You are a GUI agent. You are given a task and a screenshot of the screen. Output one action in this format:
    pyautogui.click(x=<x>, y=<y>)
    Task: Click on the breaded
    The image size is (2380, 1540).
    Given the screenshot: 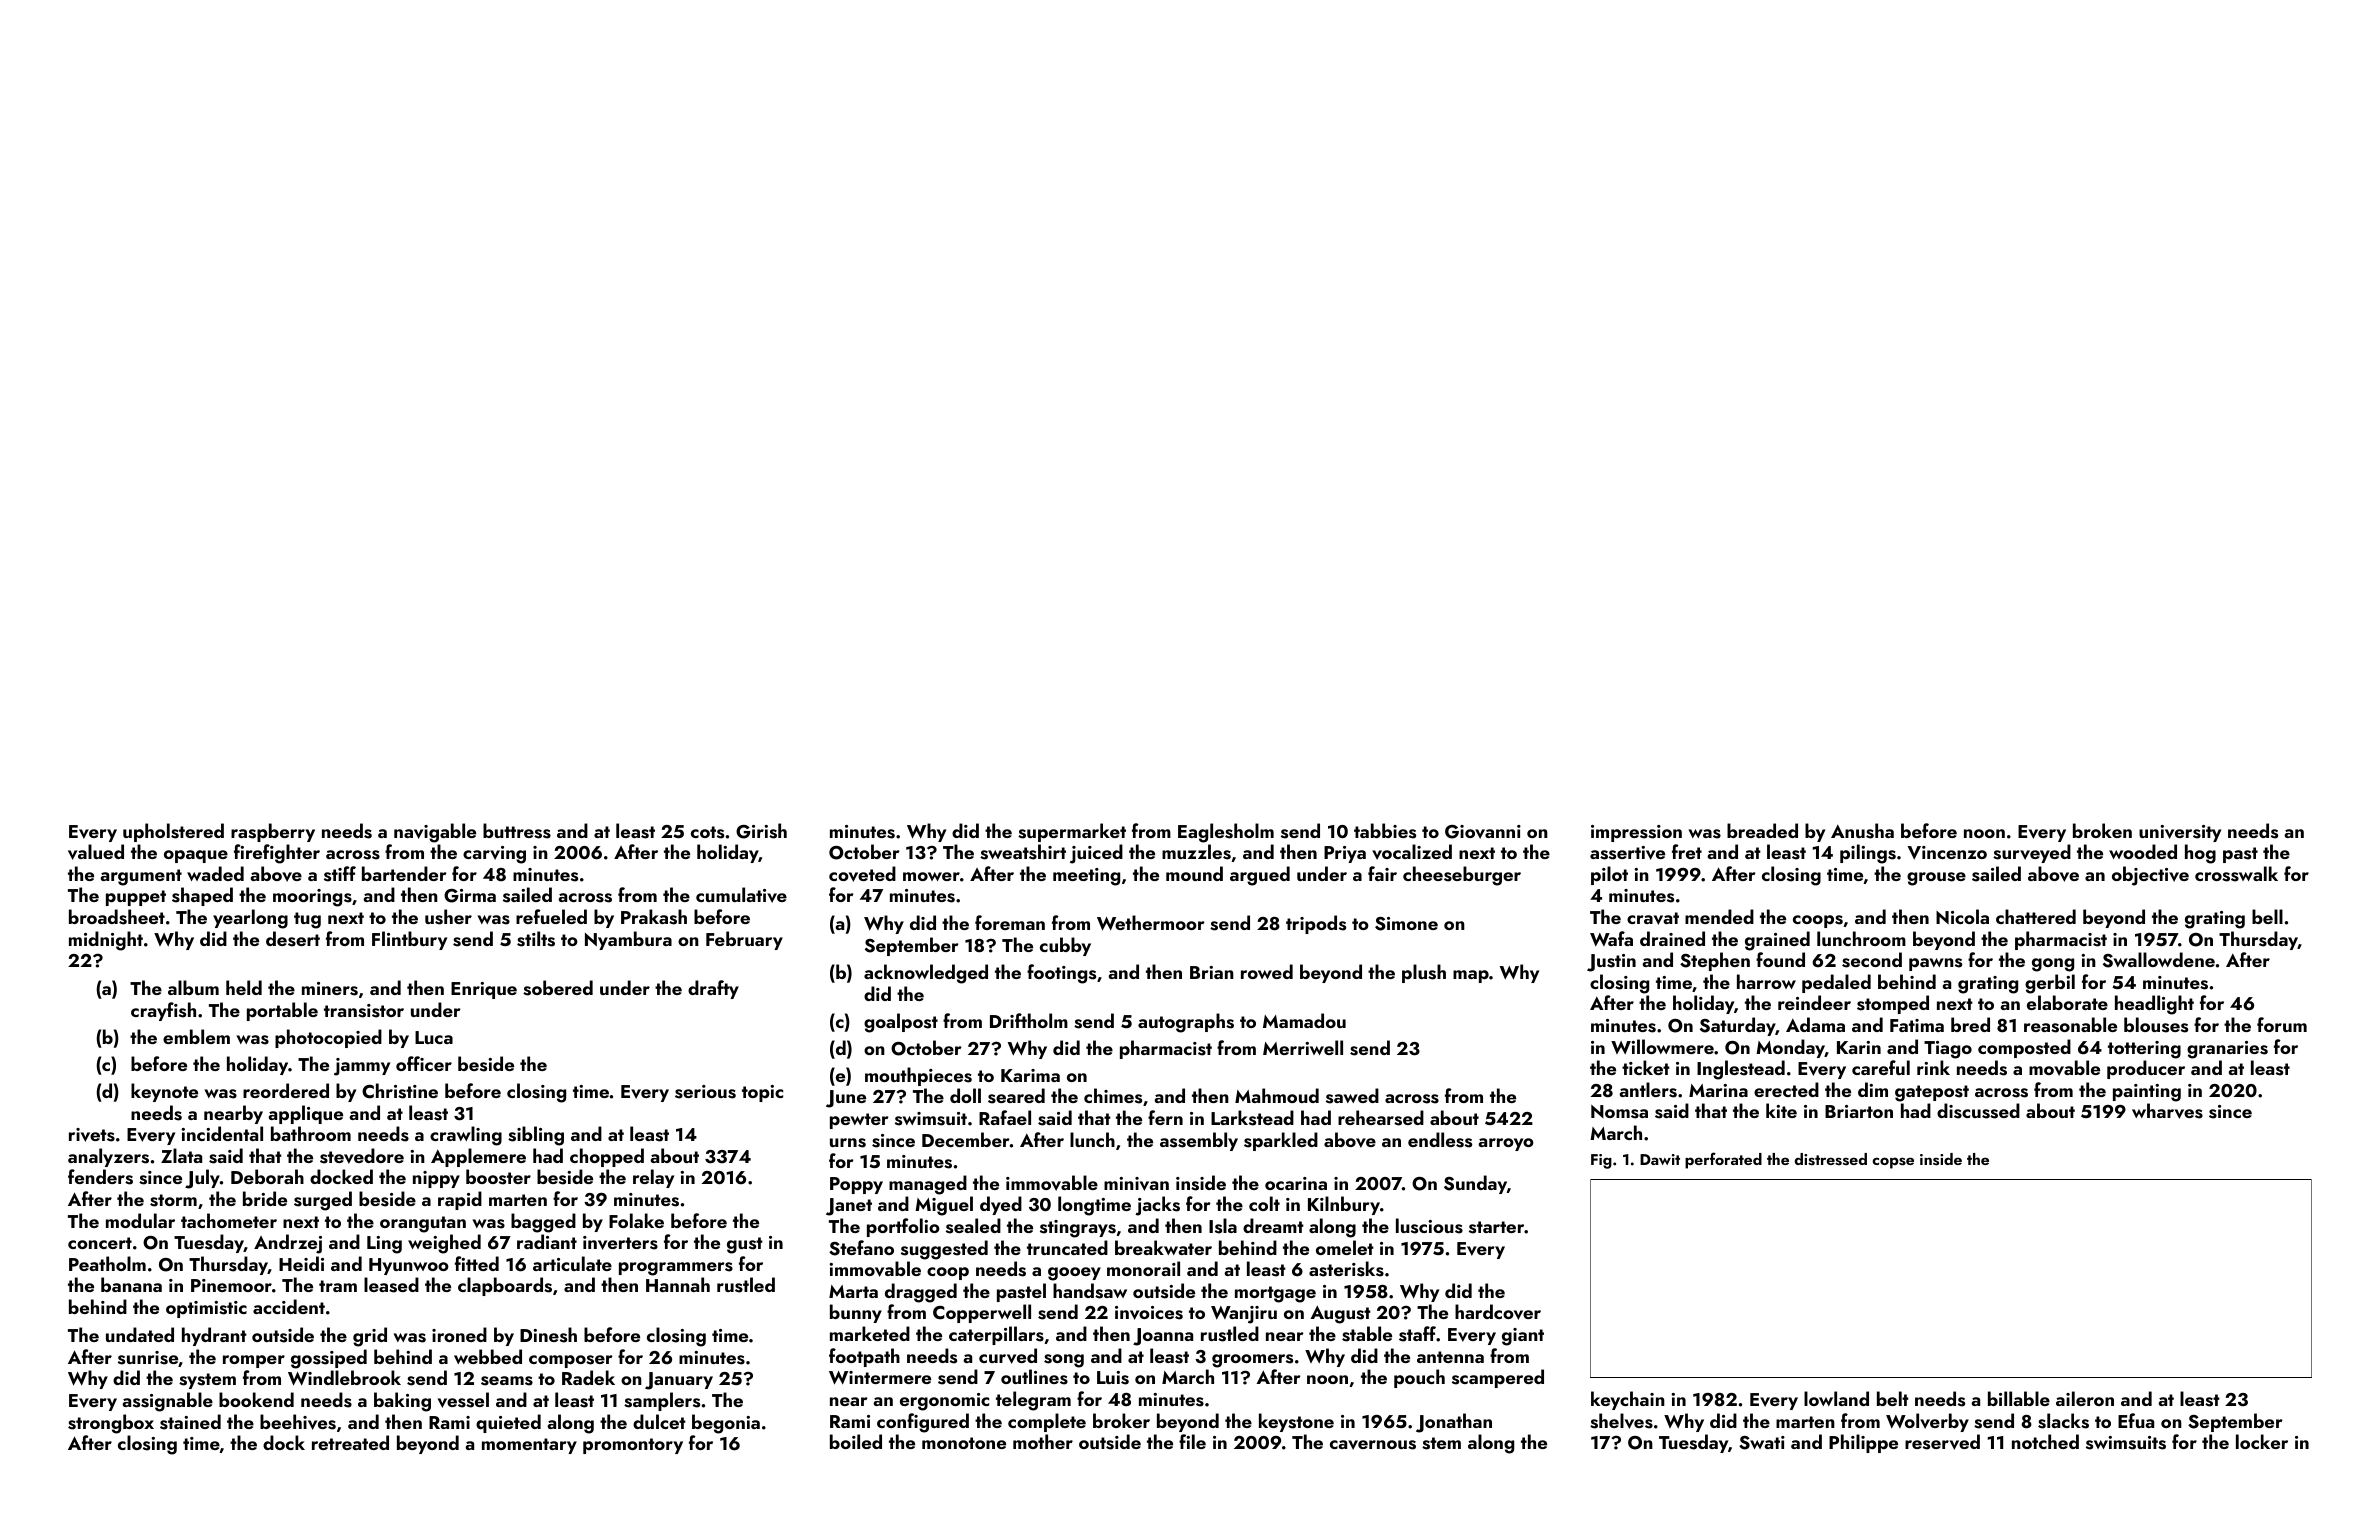 What is the action you would take?
    pyautogui.click(x=1762, y=830)
